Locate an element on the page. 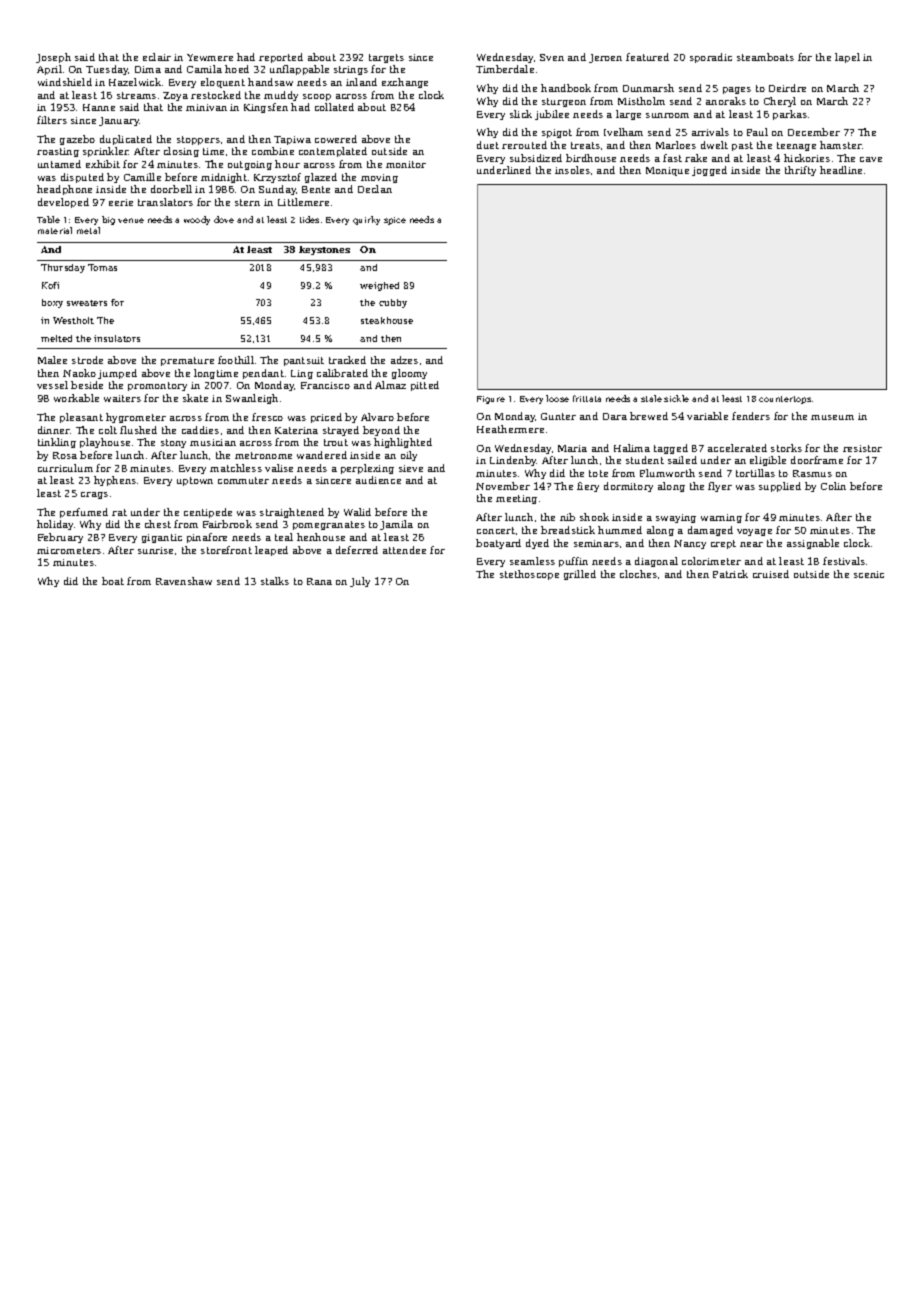 This page has width=924, height=1308. jogged is located at coordinates (709, 171).
